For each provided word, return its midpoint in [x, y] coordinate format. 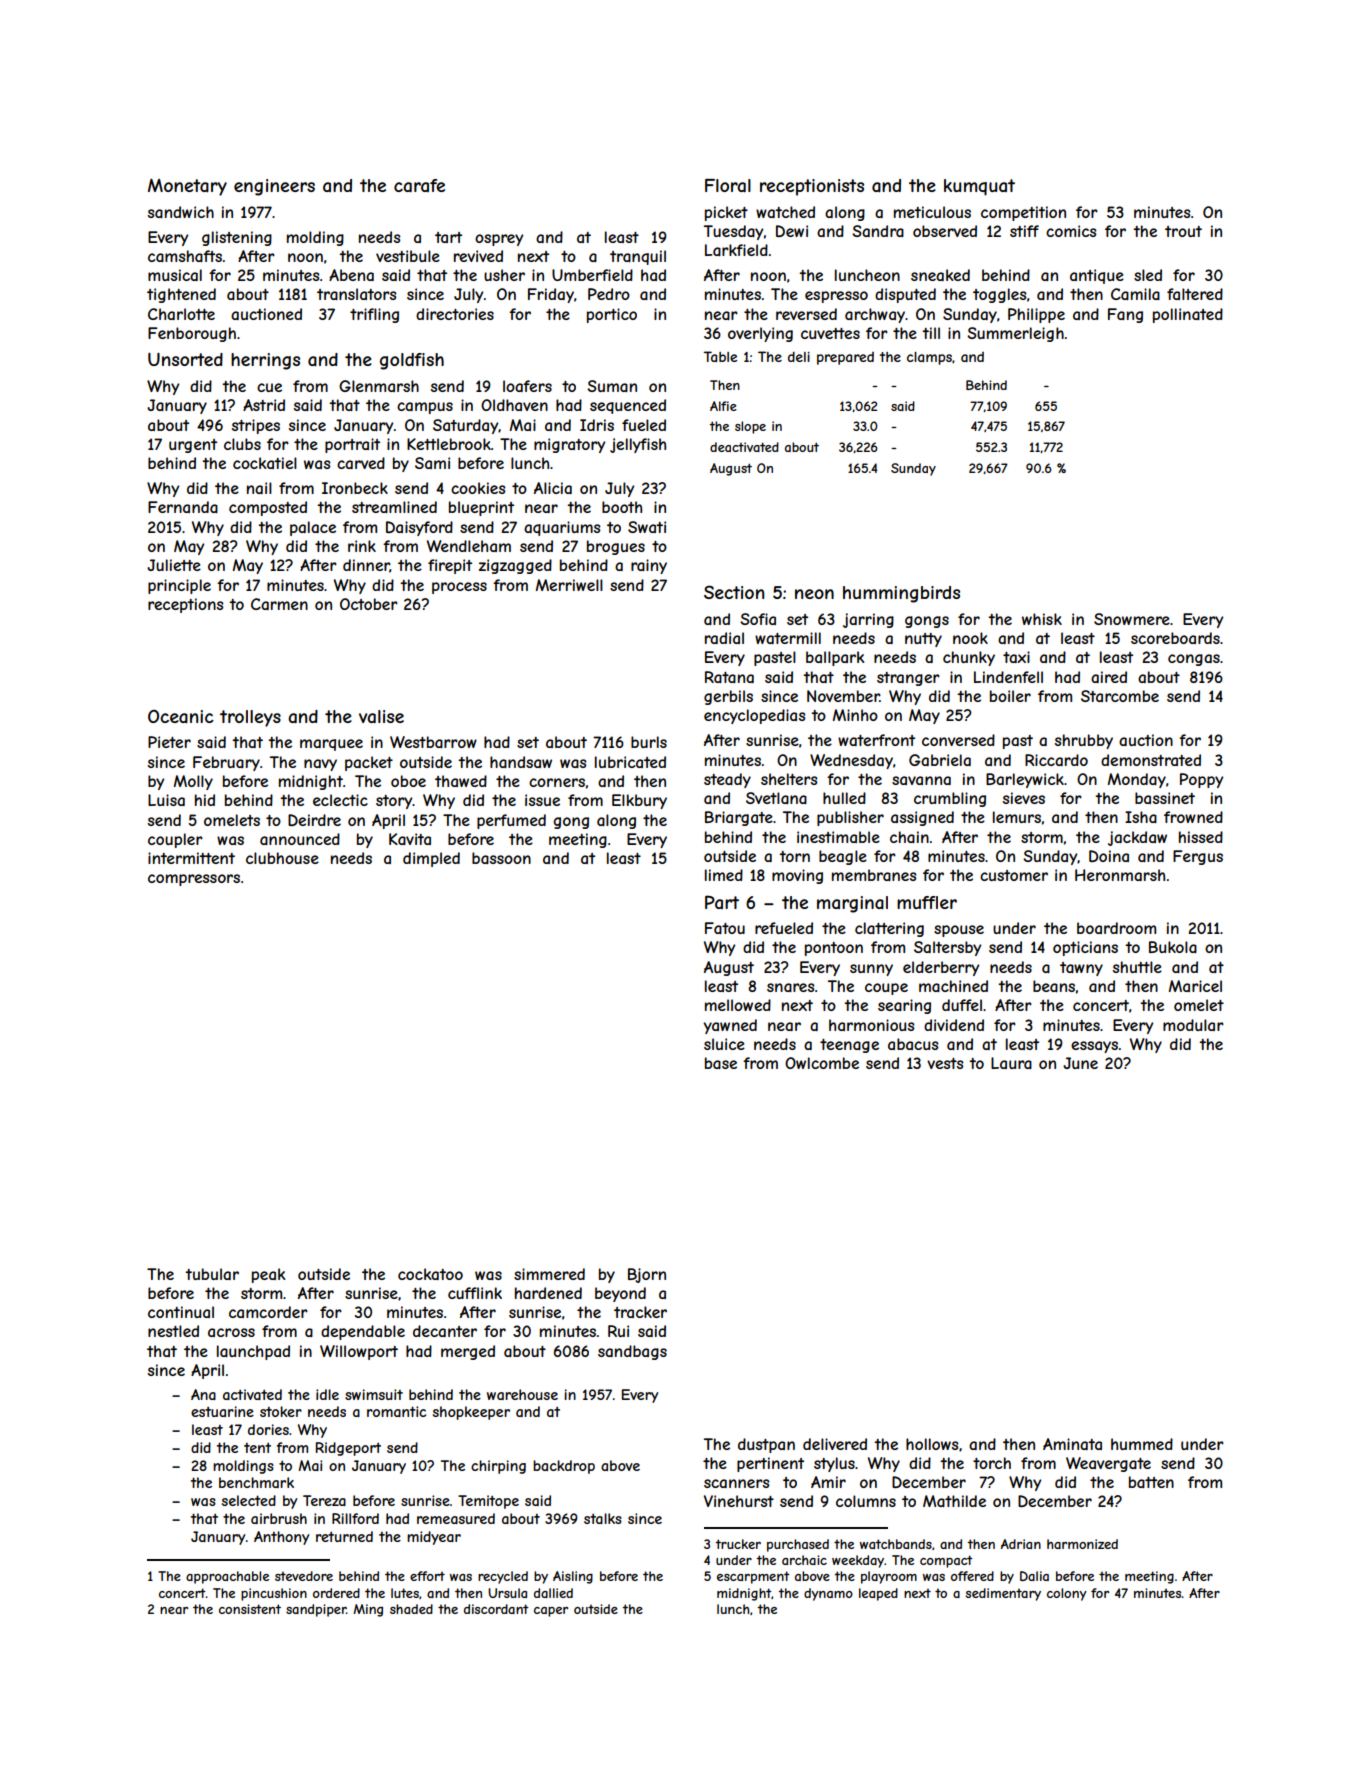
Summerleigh [1015, 334]
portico [612, 315]
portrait [352, 445]
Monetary [187, 187]
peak [269, 1275]
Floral [728, 185]
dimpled [431, 859]
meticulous [932, 212]
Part [722, 902]
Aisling [573, 1577]
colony [1067, 1594]
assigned [922, 818]
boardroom [1116, 928]
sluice [724, 1044]
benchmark [256, 1482]
